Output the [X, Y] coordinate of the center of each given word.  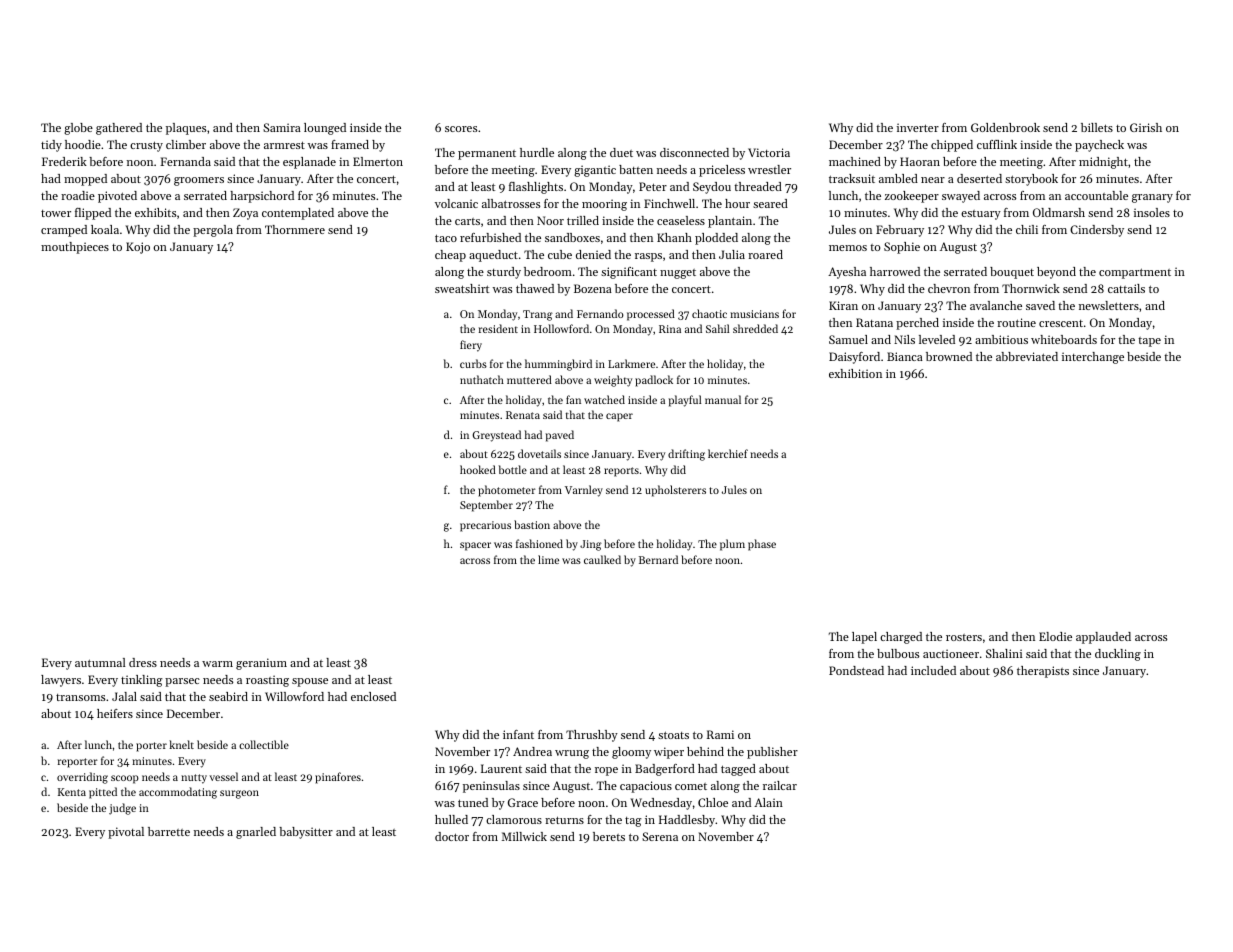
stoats [673, 735]
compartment [1135, 273]
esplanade [309, 163]
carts [467, 221]
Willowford [294, 696]
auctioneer [951, 653]
